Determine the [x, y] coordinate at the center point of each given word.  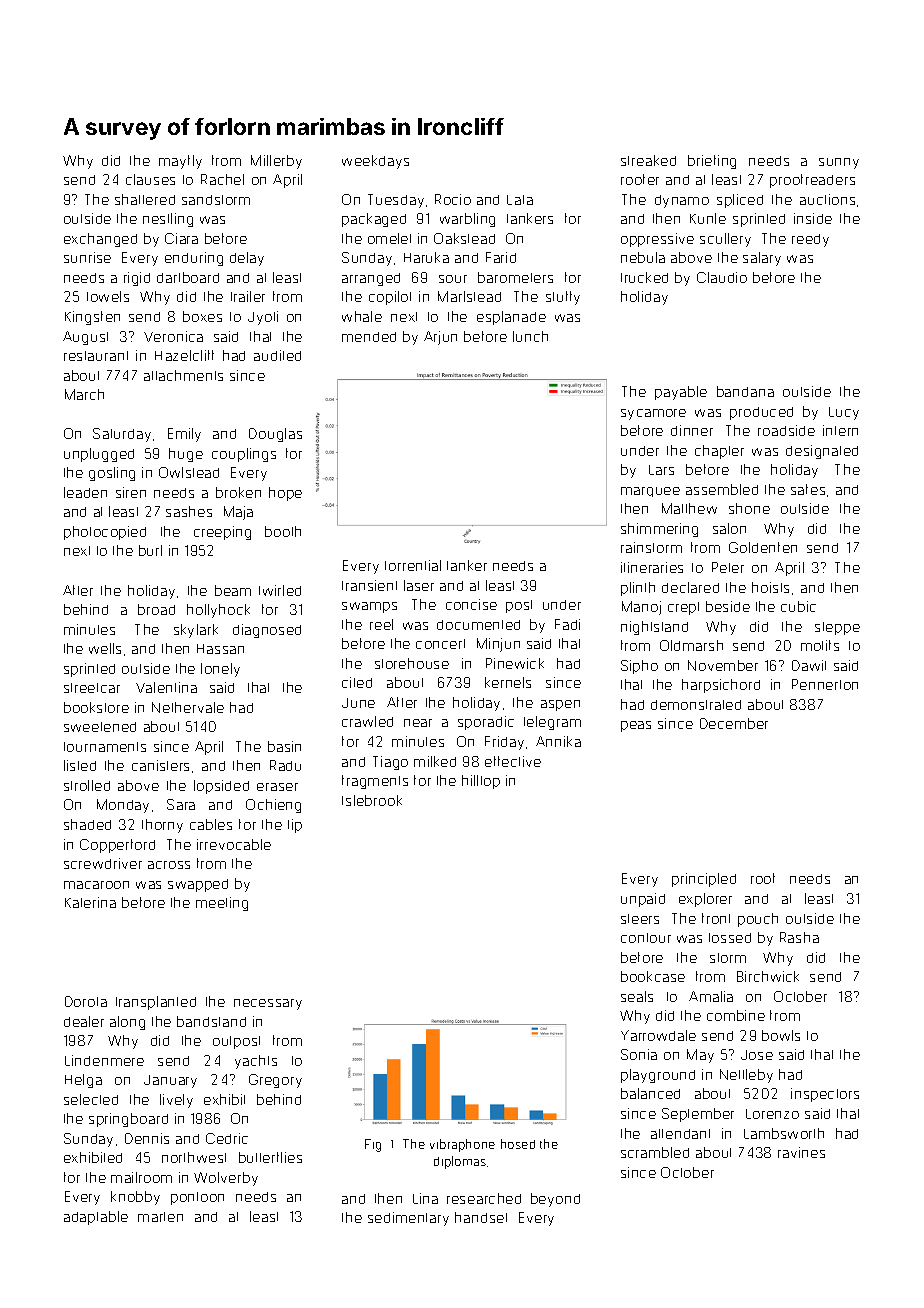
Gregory [275, 1081]
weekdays [375, 162]
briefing [712, 162]
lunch [530, 336]
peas [636, 726]
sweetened [100, 727]
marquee [650, 492]
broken [238, 492]
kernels [508, 682]
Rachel [222, 179]
